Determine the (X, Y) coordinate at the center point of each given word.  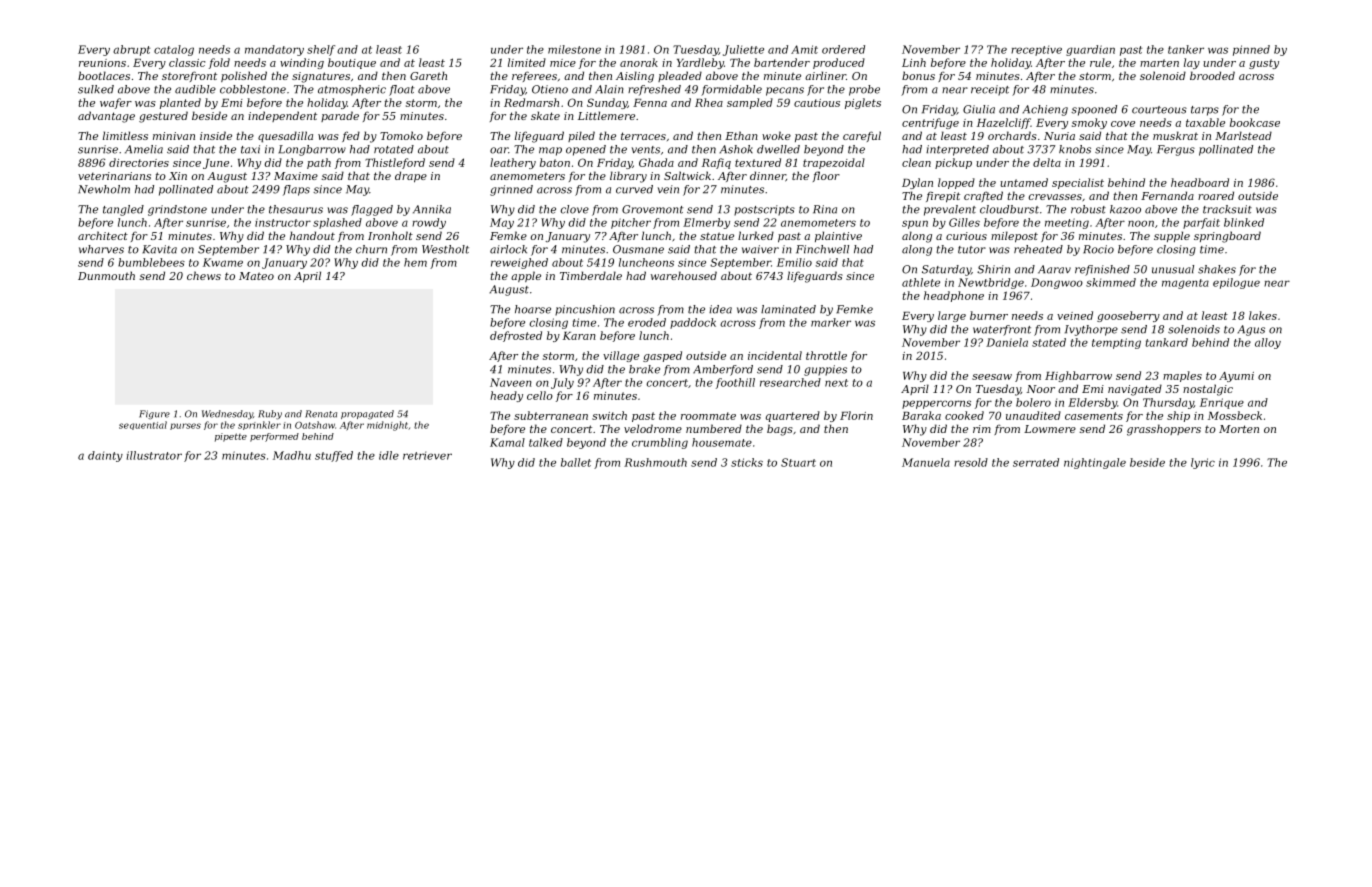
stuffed (334, 456)
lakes (1263, 315)
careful (862, 136)
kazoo (1125, 209)
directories (139, 162)
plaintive (838, 236)
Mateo (256, 276)
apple (526, 276)
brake (644, 369)
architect (103, 235)
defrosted (516, 336)
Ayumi (1236, 377)
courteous (1159, 110)
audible (195, 89)
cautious (817, 103)
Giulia (979, 109)
